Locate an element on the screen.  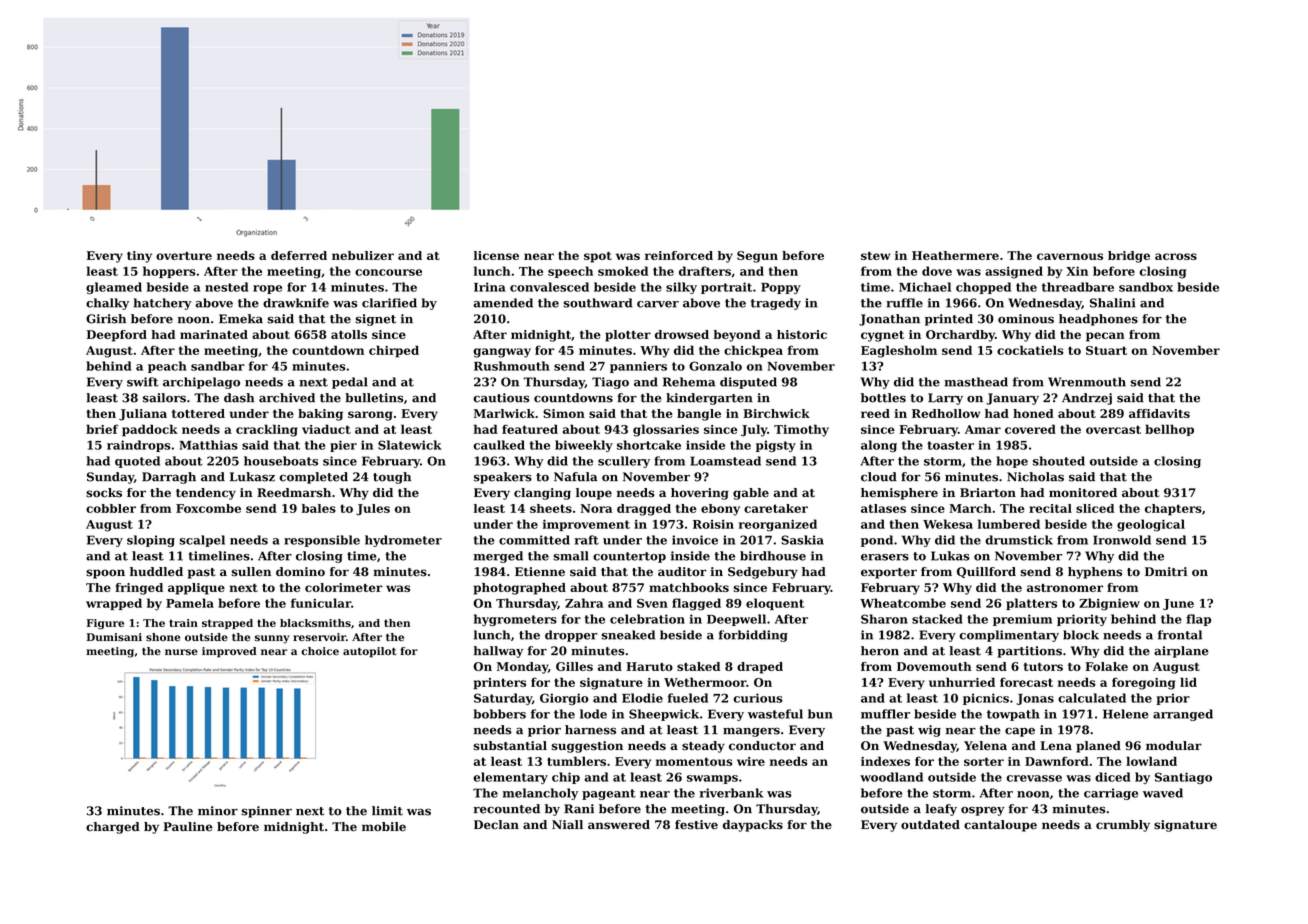
Wrenmouth is located at coordinates (1087, 382).
